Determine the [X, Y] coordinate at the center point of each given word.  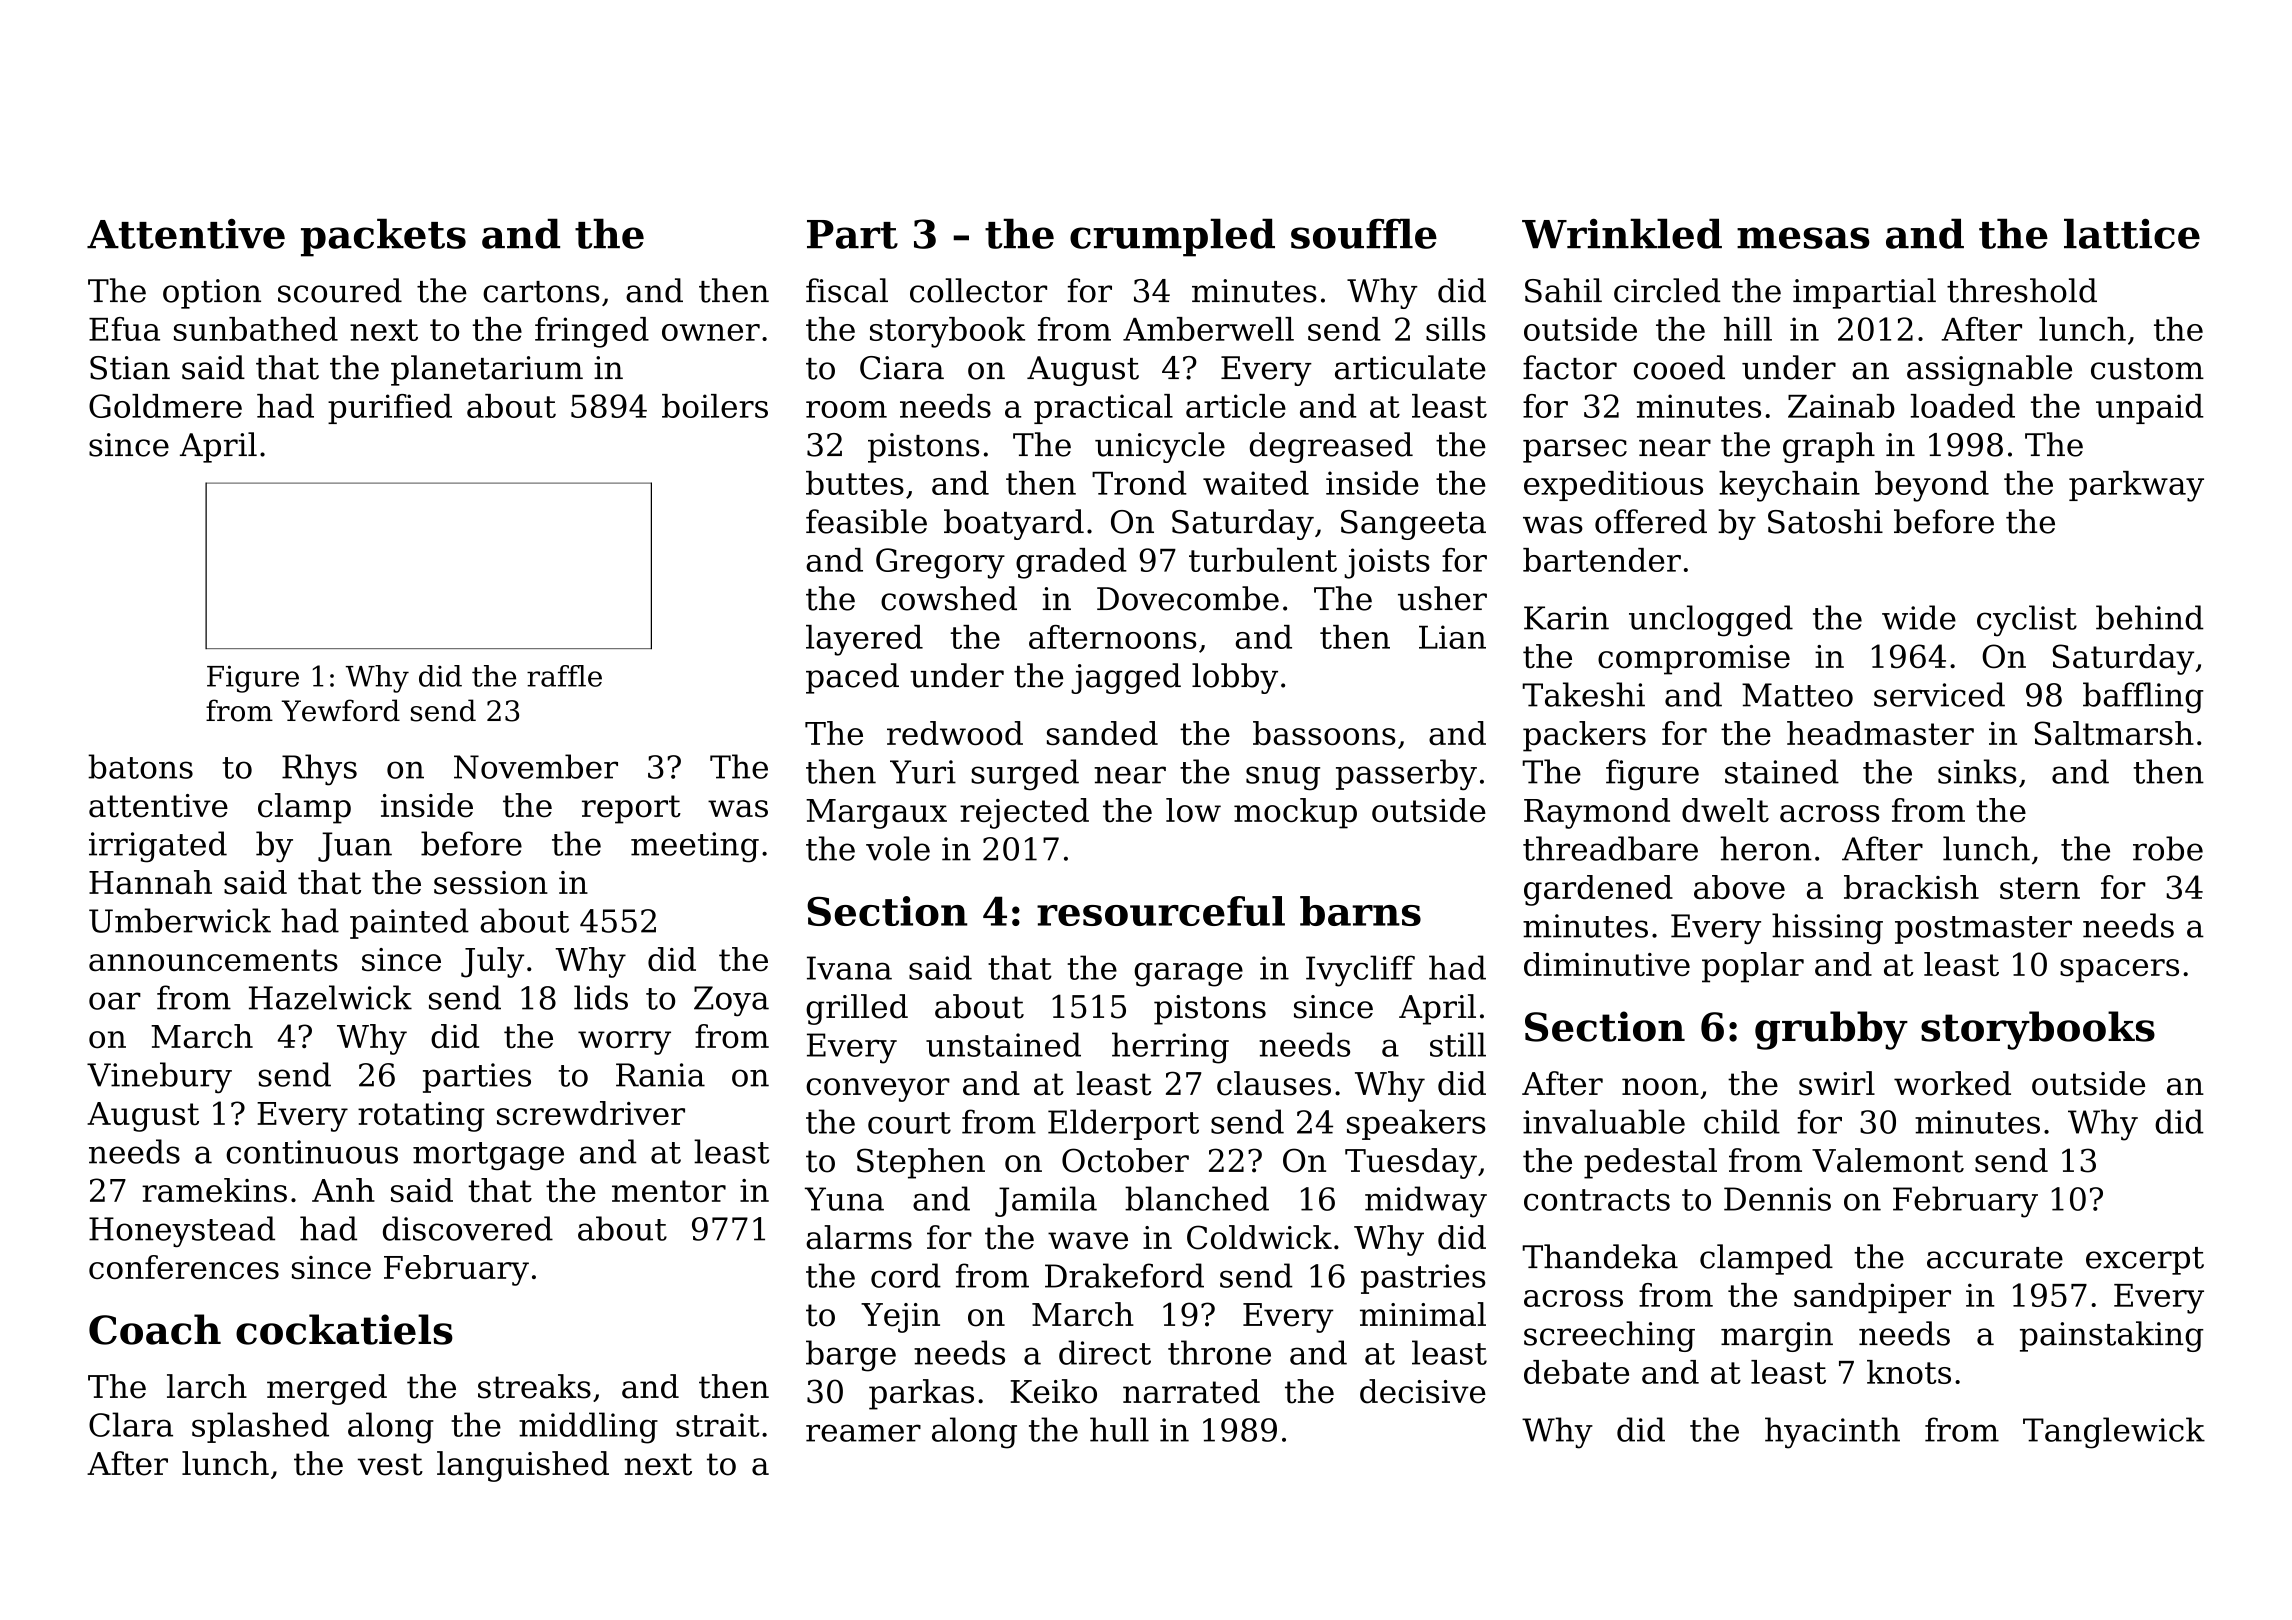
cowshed [949, 598]
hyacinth [1832, 1433]
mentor [669, 1191]
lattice [2132, 233]
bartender [1602, 560]
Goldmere [165, 406]
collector [978, 290]
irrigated [158, 847]
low [1193, 810]
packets [383, 237]
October [1125, 1160]
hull [1119, 1429]
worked [1952, 1083]
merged [327, 1389]
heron [1766, 848]
